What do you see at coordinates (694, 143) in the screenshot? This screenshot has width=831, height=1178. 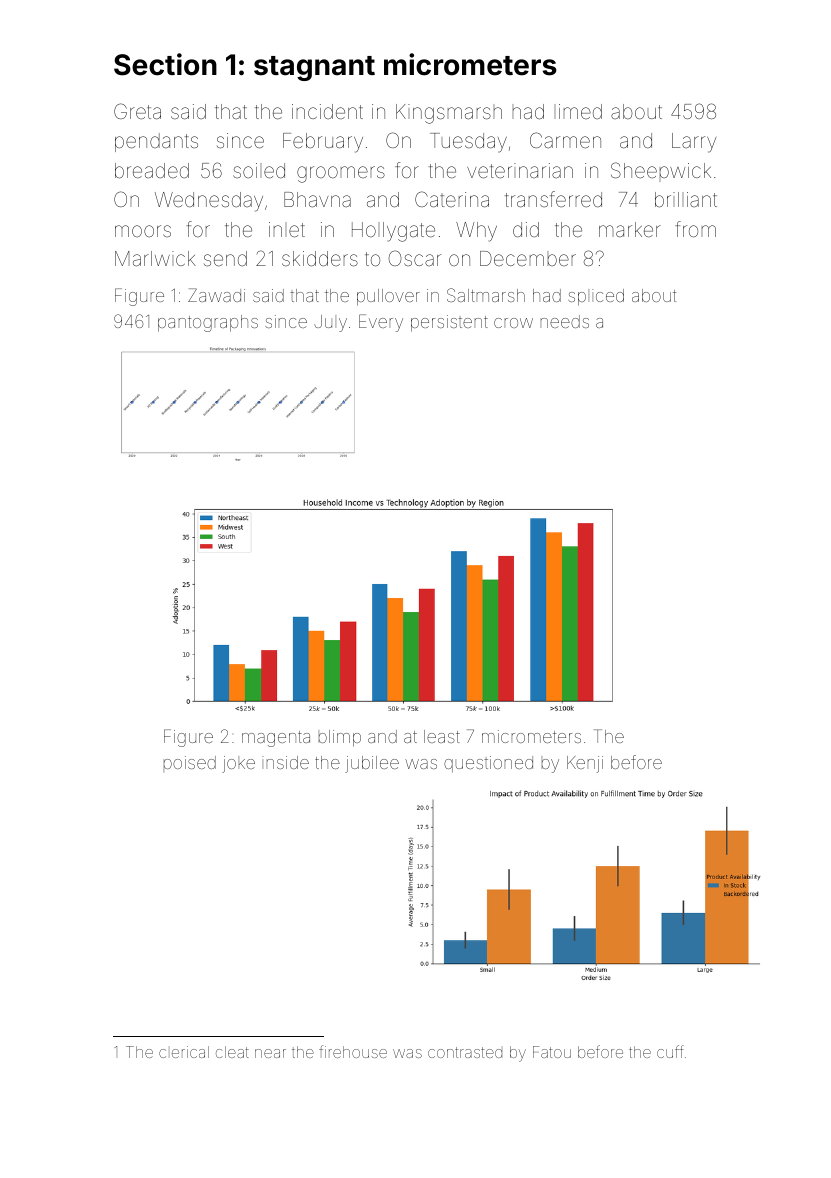 I see `Larry` at bounding box center [694, 143].
